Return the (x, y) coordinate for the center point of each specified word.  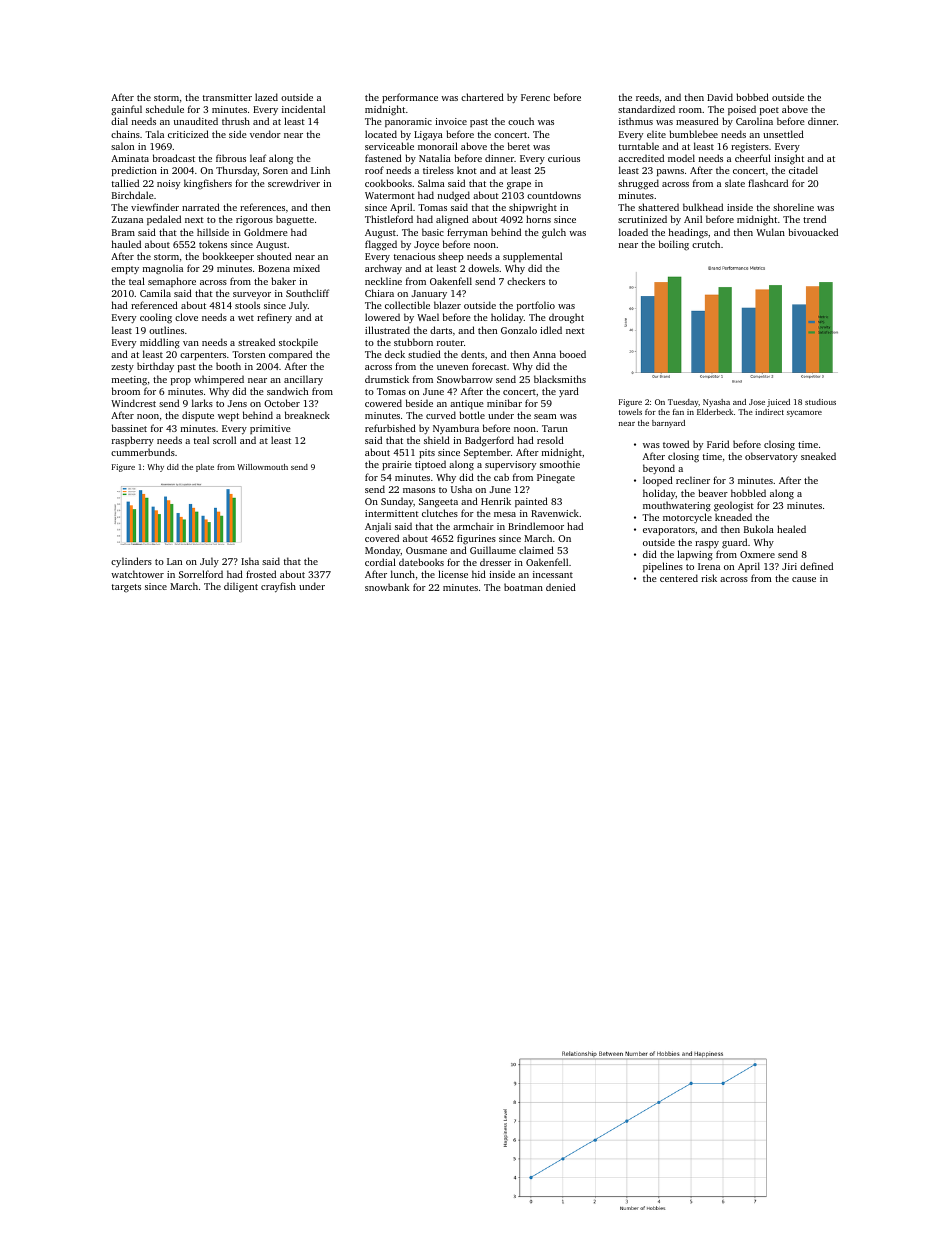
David (720, 97)
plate (205, 468)
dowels (483, 268)
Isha (250, 561)
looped (658, 481)
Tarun (555, 428)
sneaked (818, 456)
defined (816, 566)
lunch (403, 574)
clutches (440, 513)
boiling (674, 245)
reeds (647, 97)
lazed (266, 97)
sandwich (287, 391)
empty (125, 270)
